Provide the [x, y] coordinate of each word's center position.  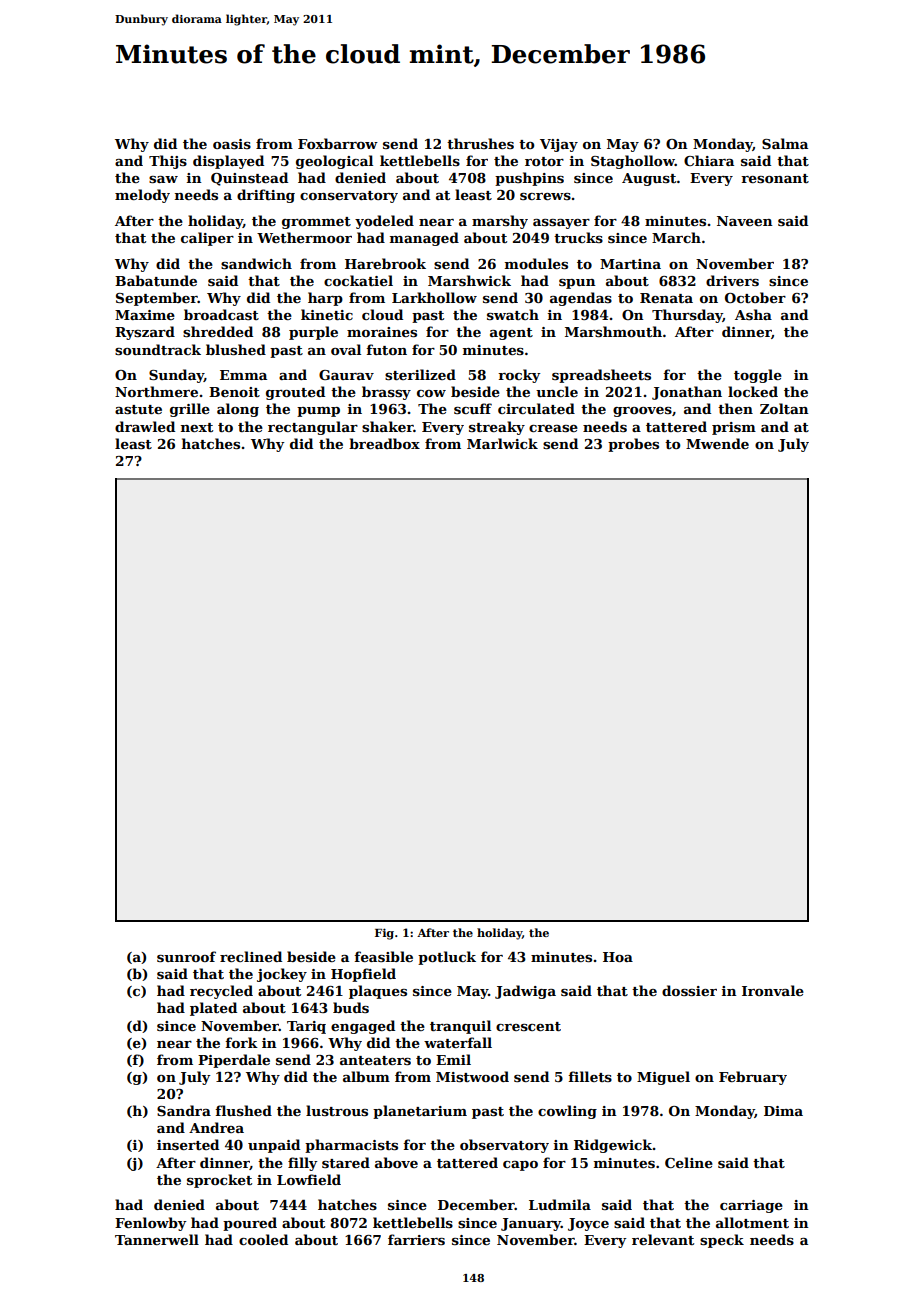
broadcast [221, 314]
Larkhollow [434, 297]
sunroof [186, 956]
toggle [758, 376]
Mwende [717, 443]
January [531, 1224]
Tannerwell [157, 1239]
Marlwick [502, 443]
